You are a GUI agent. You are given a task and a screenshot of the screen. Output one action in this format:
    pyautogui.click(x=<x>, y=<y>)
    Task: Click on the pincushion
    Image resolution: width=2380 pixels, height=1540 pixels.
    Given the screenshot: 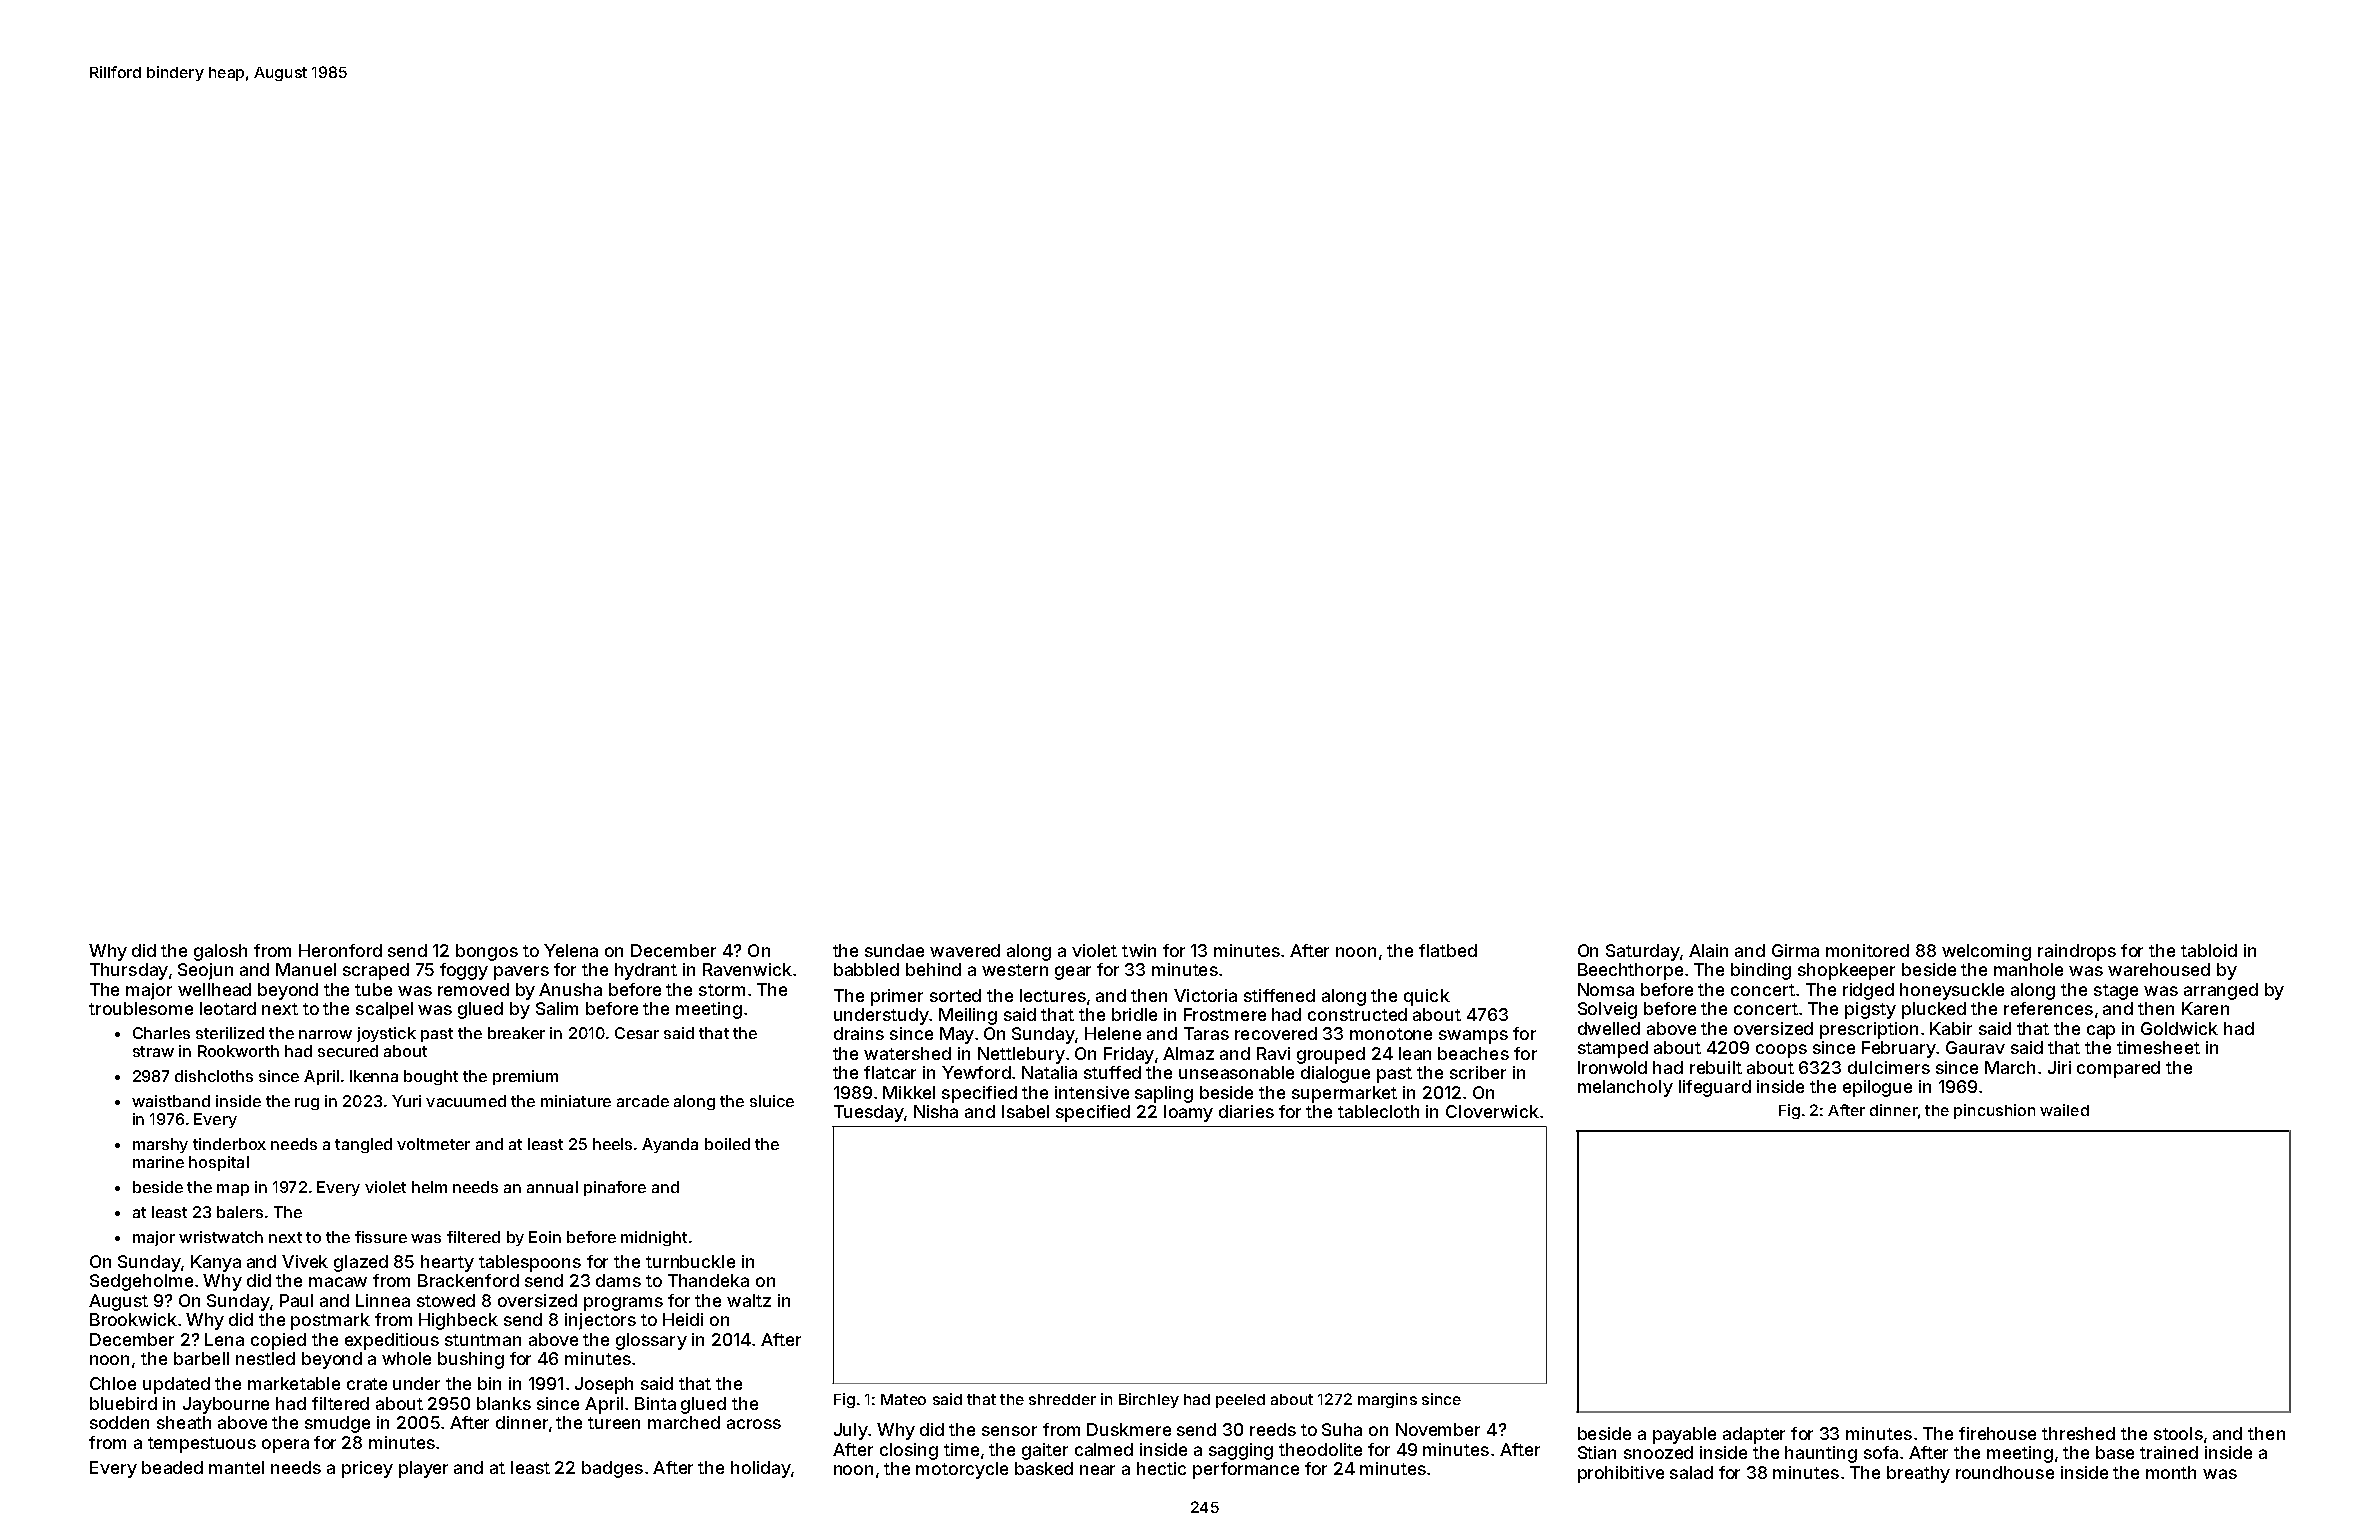 What is the action you would take?
    pyautogui.click(x=1994, y=1111)
